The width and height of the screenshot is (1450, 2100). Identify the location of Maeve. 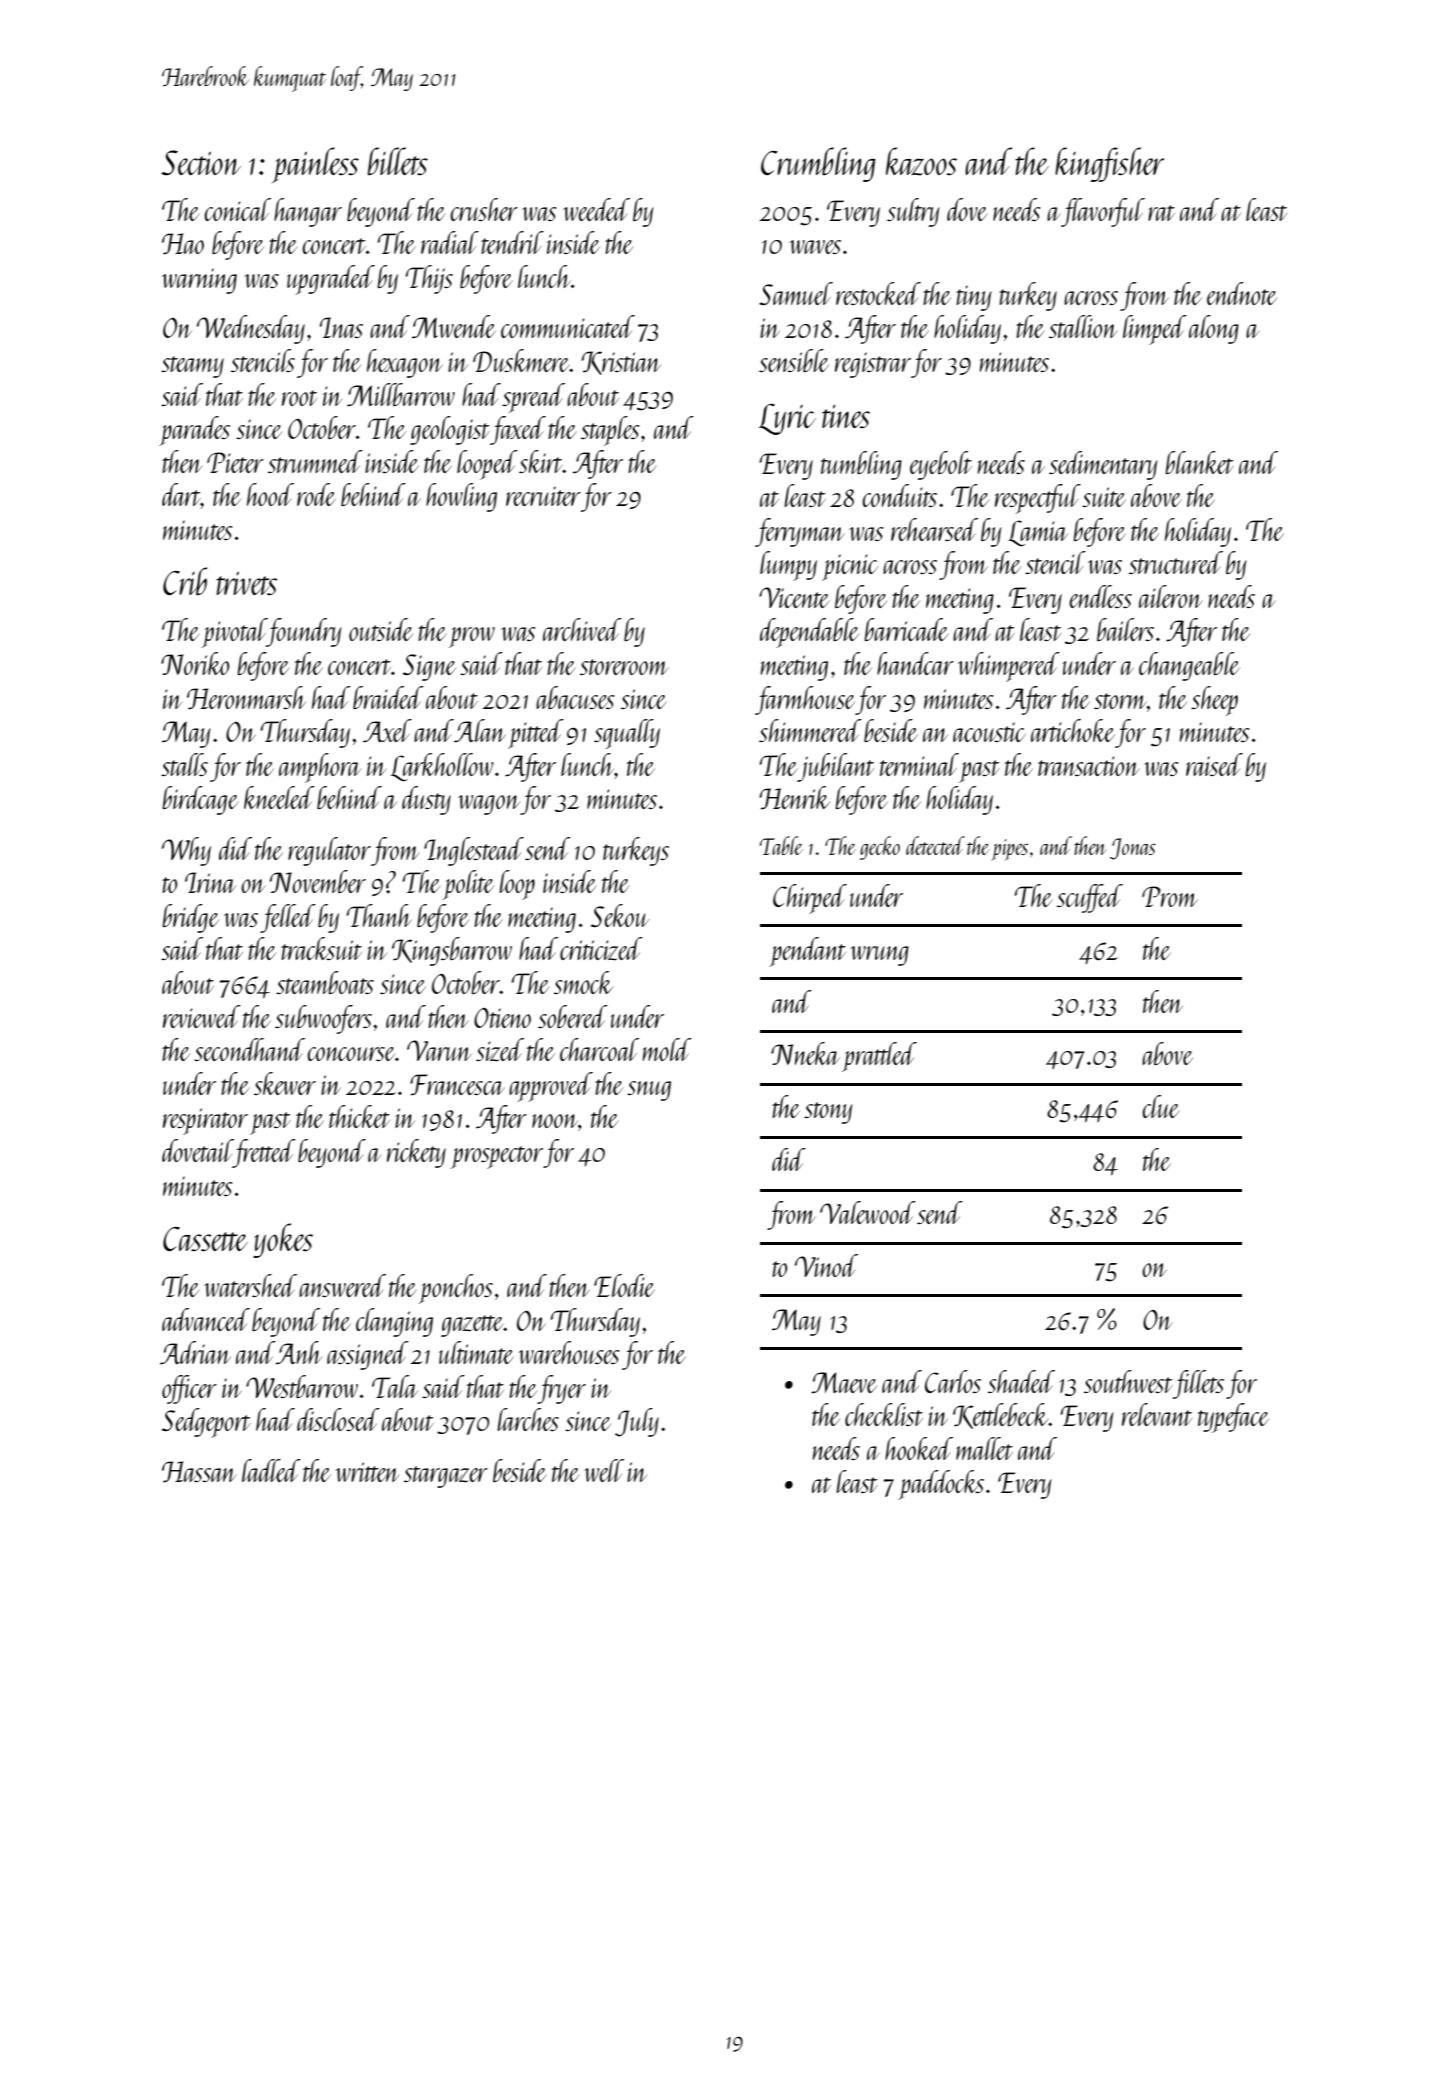
(844, 1382).
